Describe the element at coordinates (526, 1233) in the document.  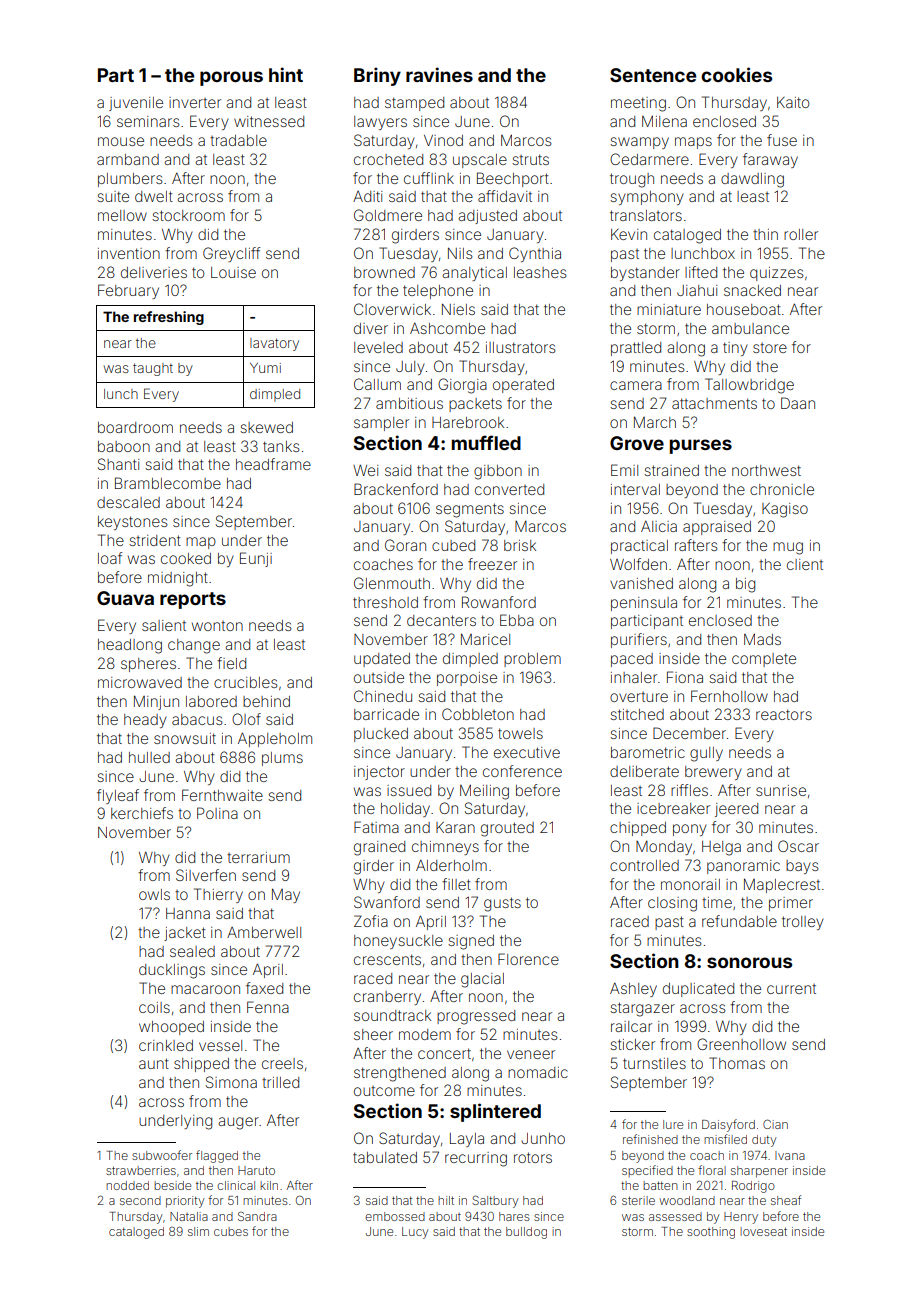
I see `bulldog` at that location.
